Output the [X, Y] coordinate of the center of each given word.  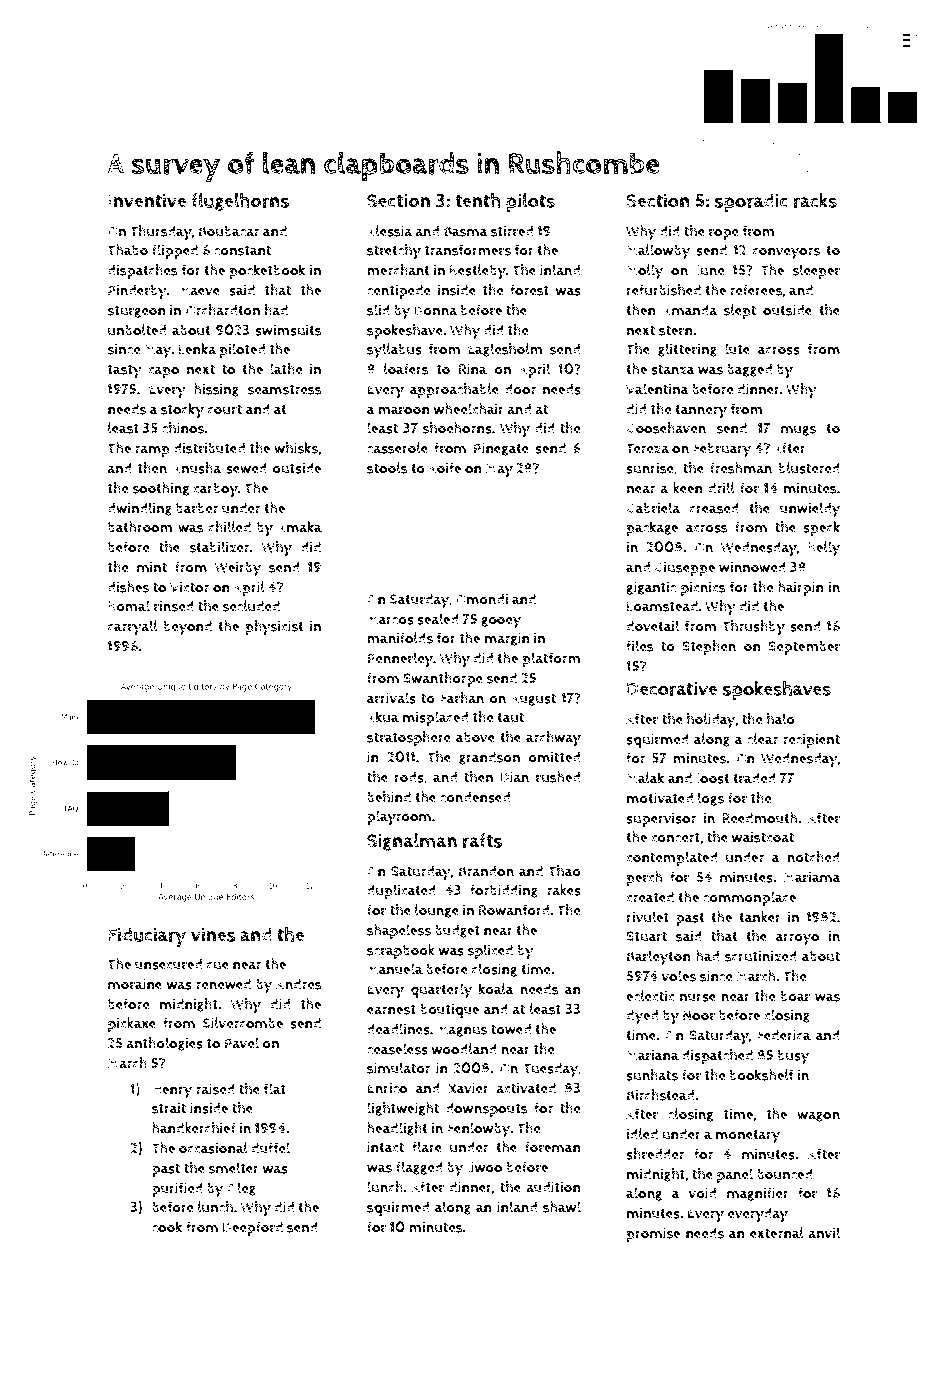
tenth [478, 200]
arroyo [797, 939]
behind [389, 797]
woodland [464, 1049]
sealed [438, 619]
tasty [125, 372]
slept [740, 311]
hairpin [801, 588]
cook [167, 1227]
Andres [299, 984]
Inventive [147, 200]
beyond [188, 628]
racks [815, 200]
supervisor [661, 820]
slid [378, 310]
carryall [133, 628]
